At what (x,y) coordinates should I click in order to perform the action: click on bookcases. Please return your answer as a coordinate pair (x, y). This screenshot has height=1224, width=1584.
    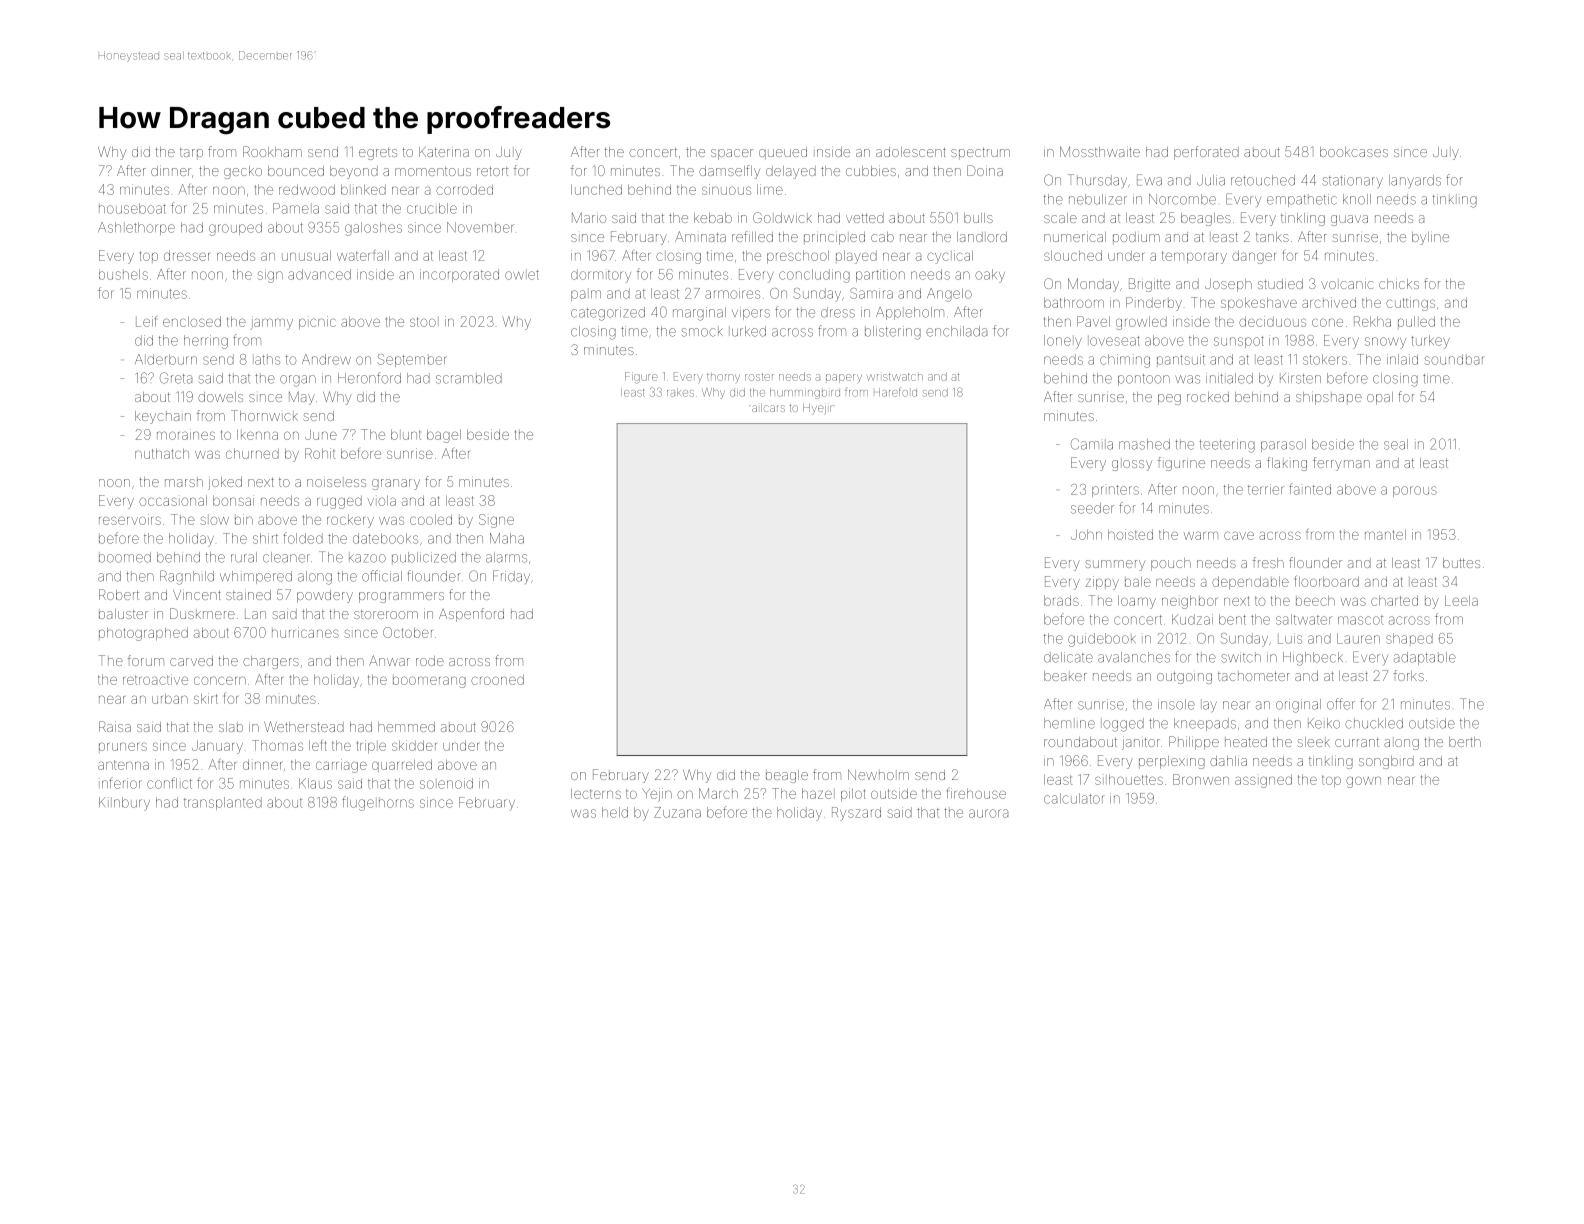
    Looking at the image, I should click on (1354, 152).
